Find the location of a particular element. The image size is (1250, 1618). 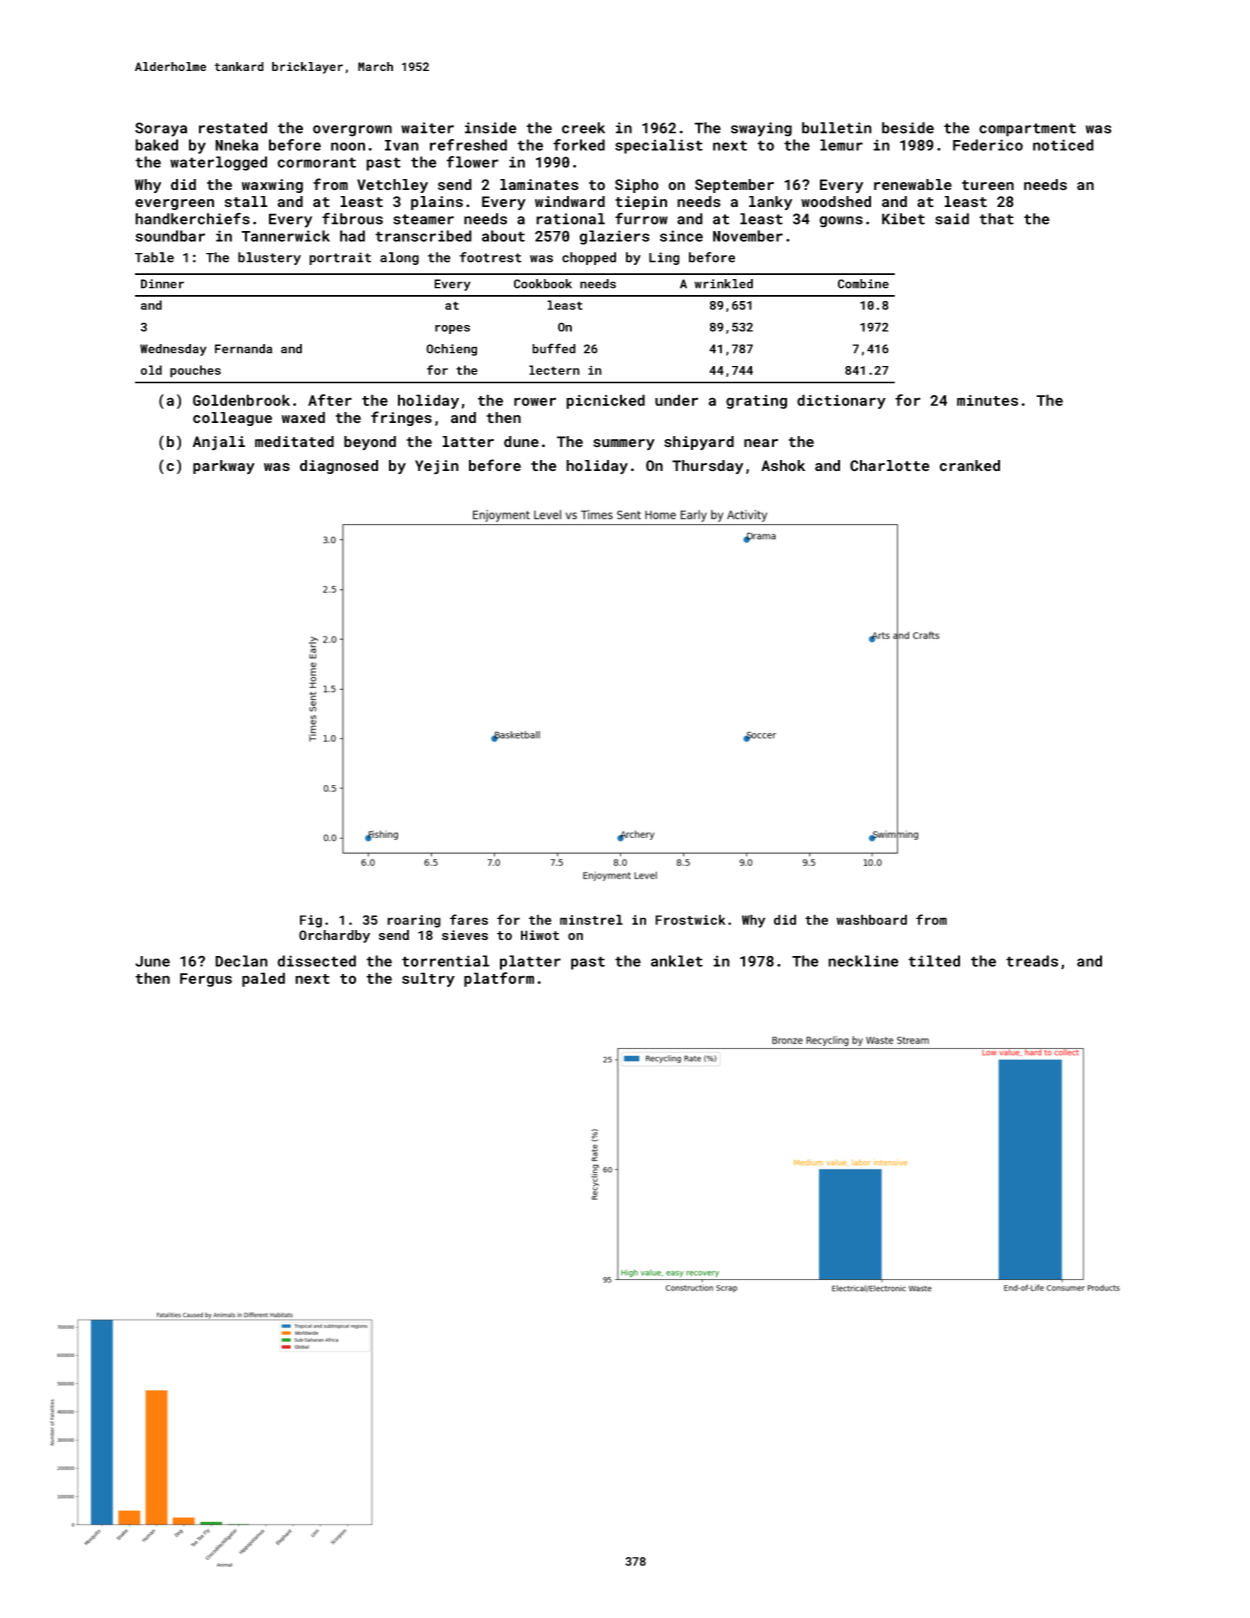

Ashok is located at coordinates (783, 466).
